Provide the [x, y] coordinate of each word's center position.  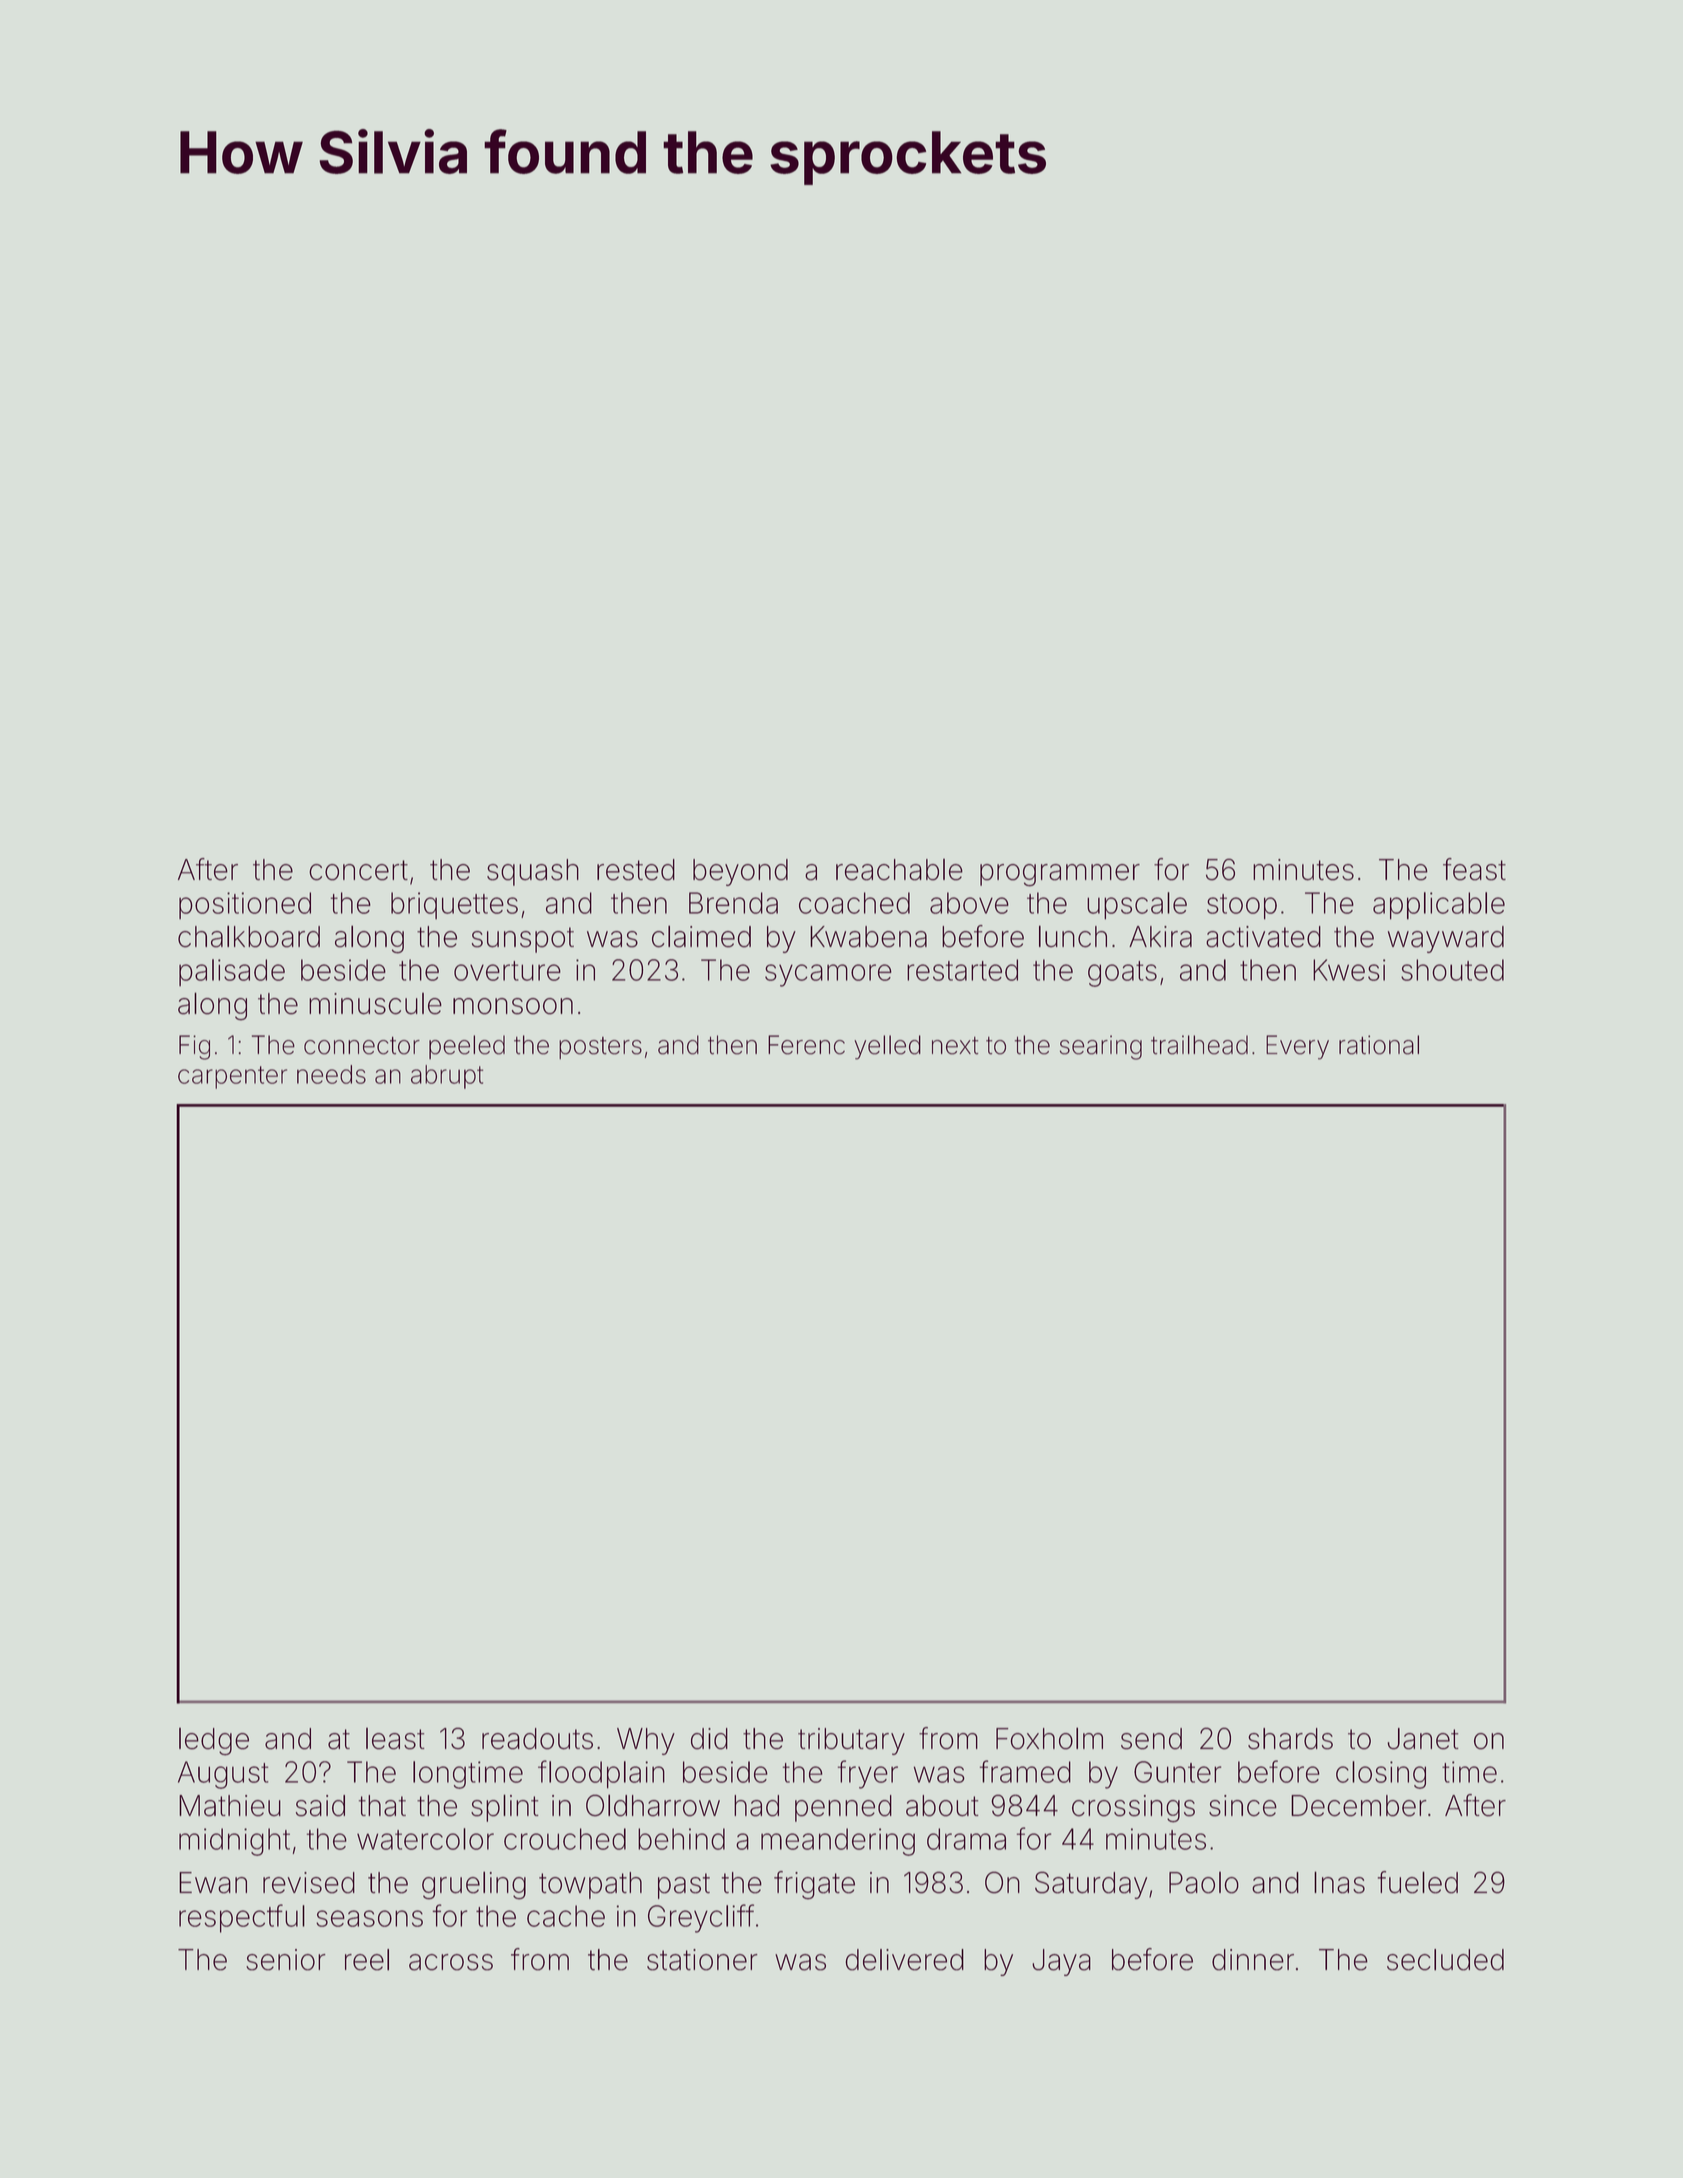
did [709, 1739]
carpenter [232, 1077]
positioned [245, 905]
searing [1101, 1047]
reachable [899, 870]
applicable [1439, 906]
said [320, 1806]
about [942, 1806]
